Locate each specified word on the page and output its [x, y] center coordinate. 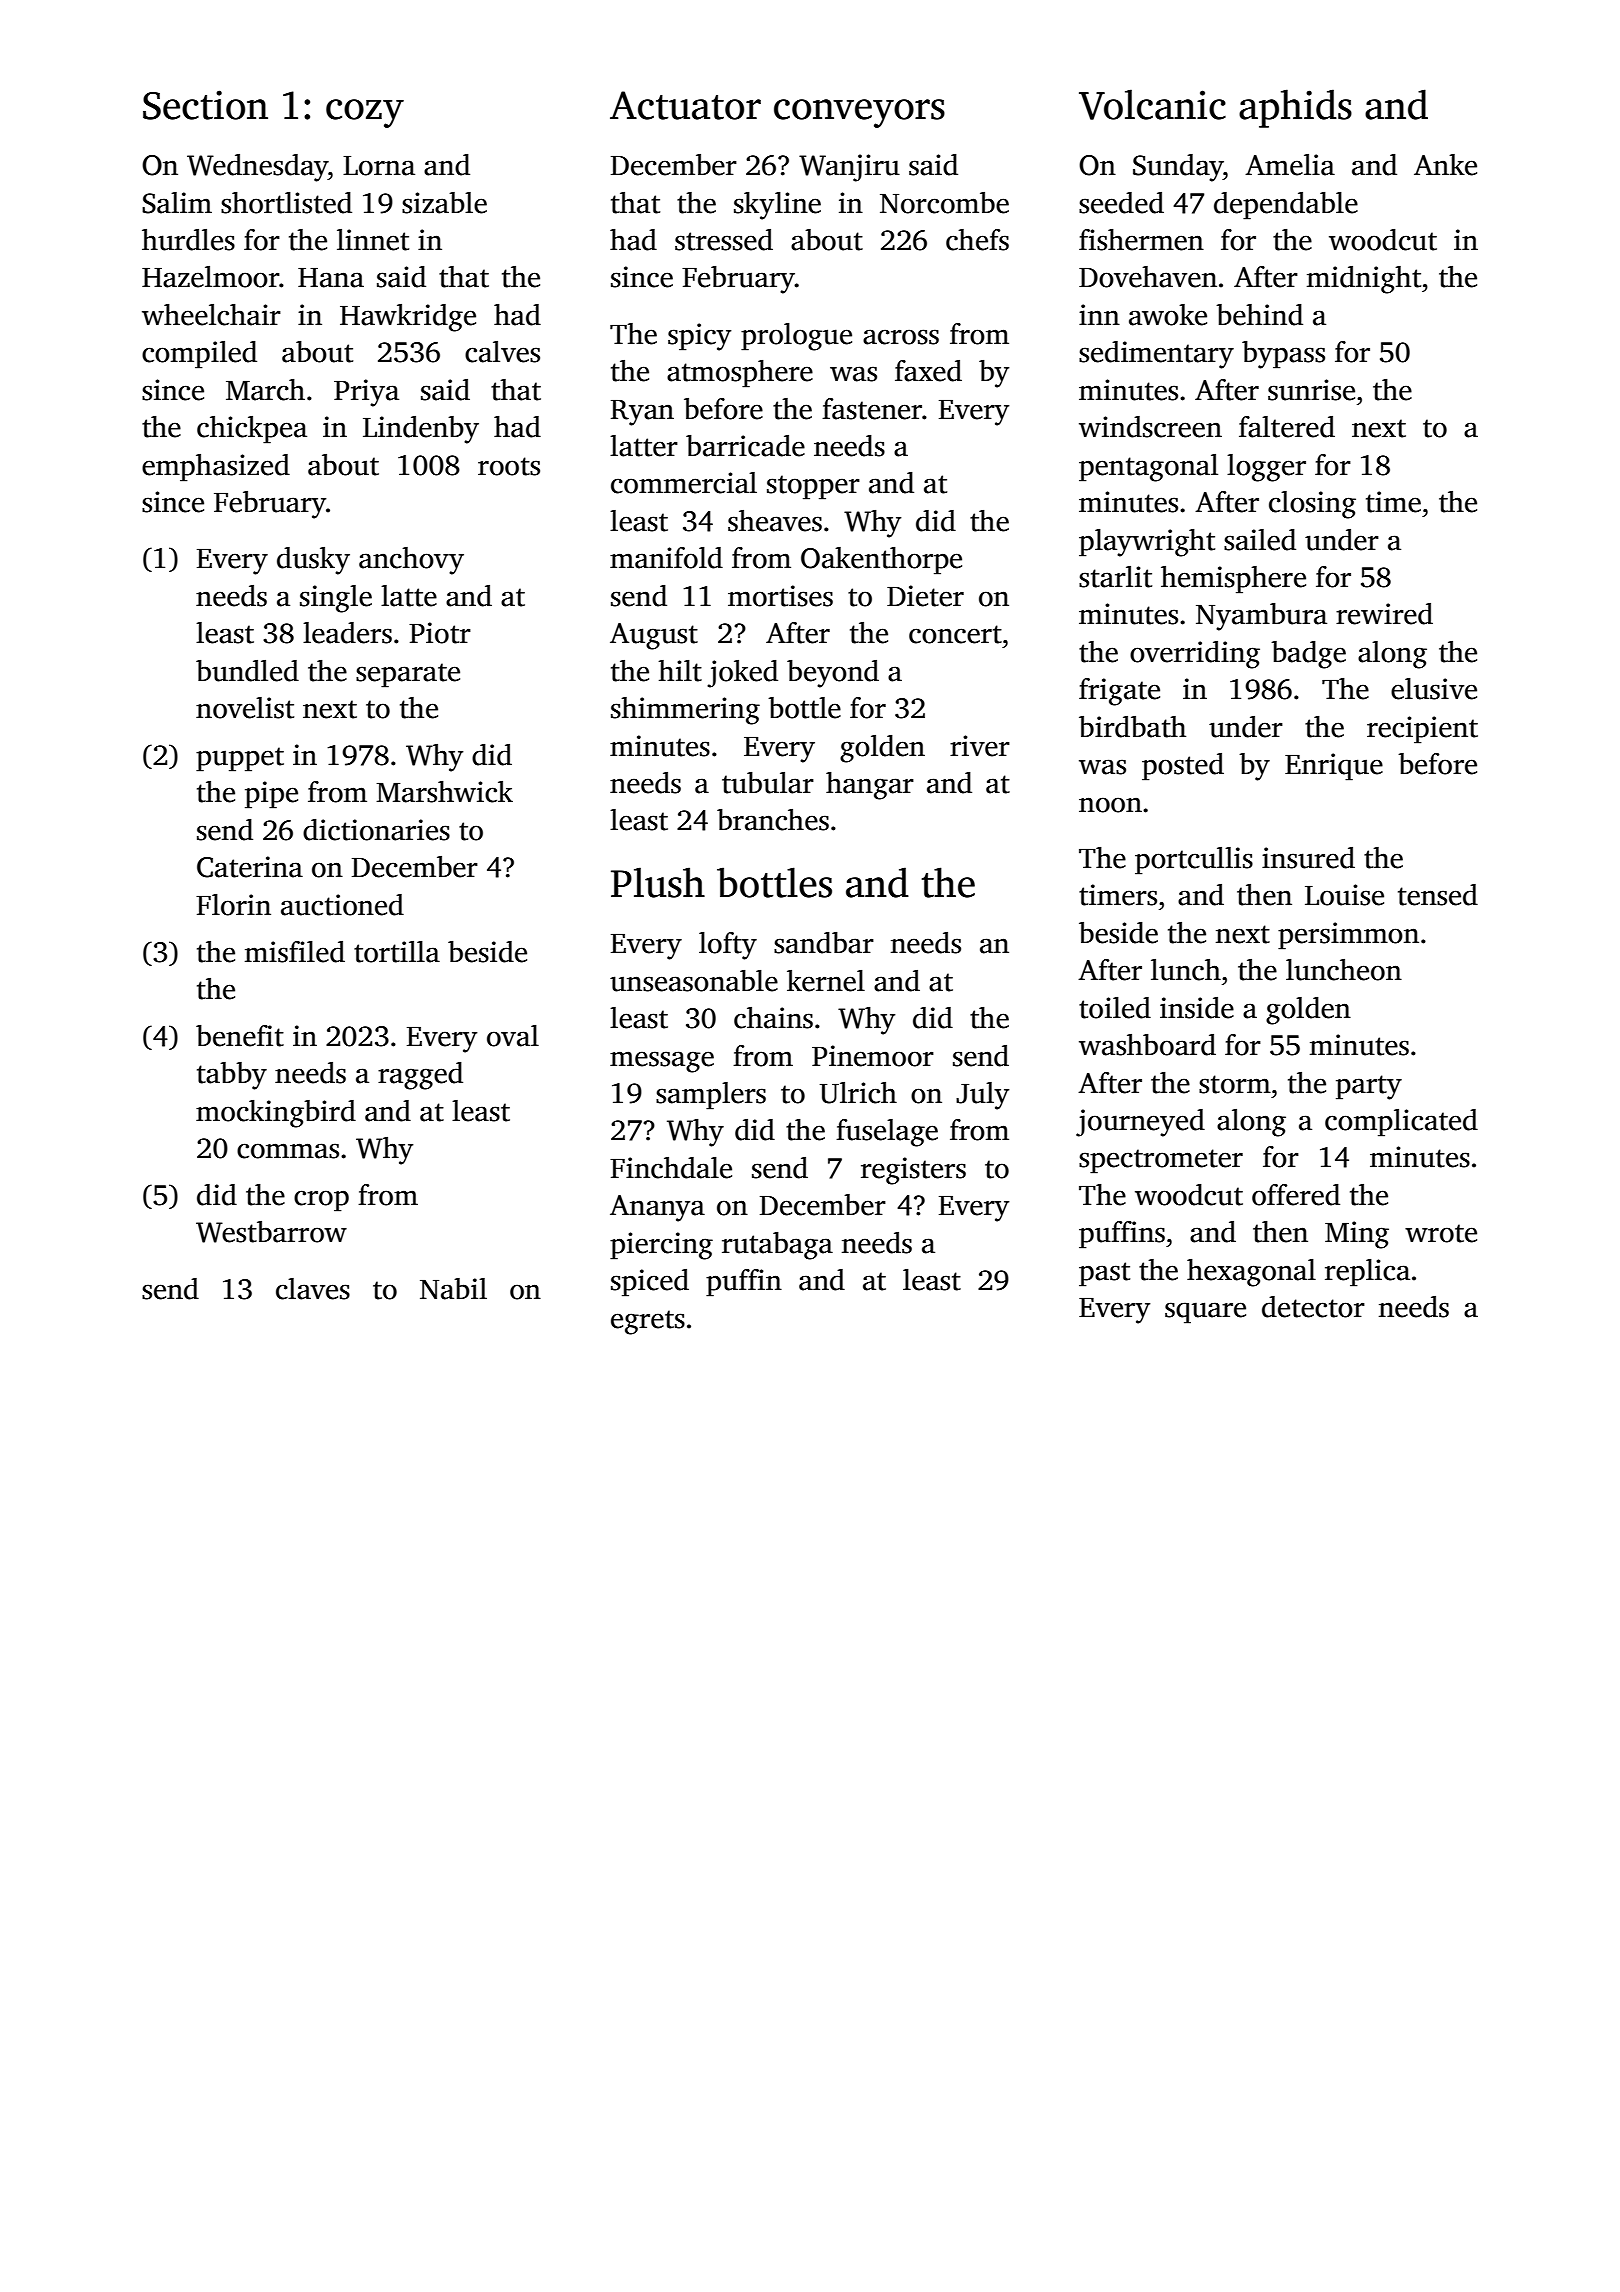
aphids [1295, 108]
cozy [365, 113]
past [1104, 1274]
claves [313, 1289]
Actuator [685, 105]
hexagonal [1251, 1273]
